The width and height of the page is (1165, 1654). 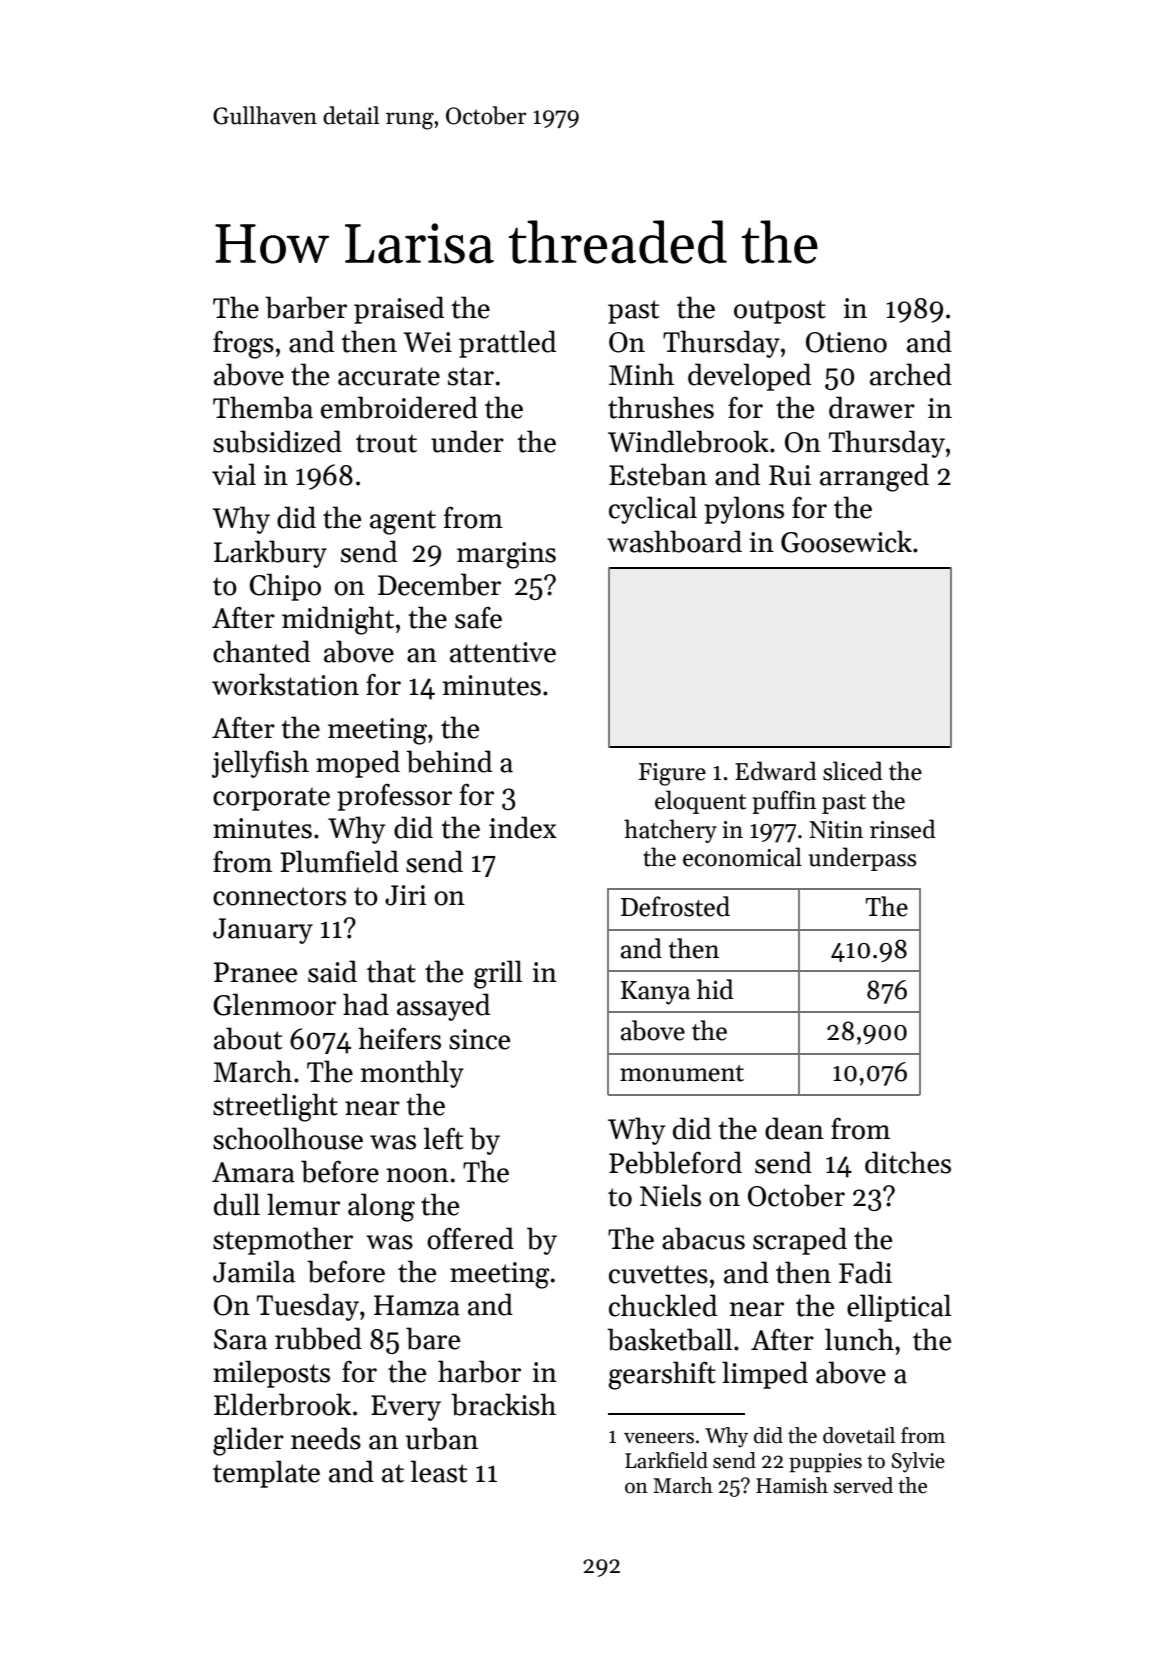 What do you see at coordinates (403, 522) in the page?
I see `agent` at bounding box center [403, 522].
